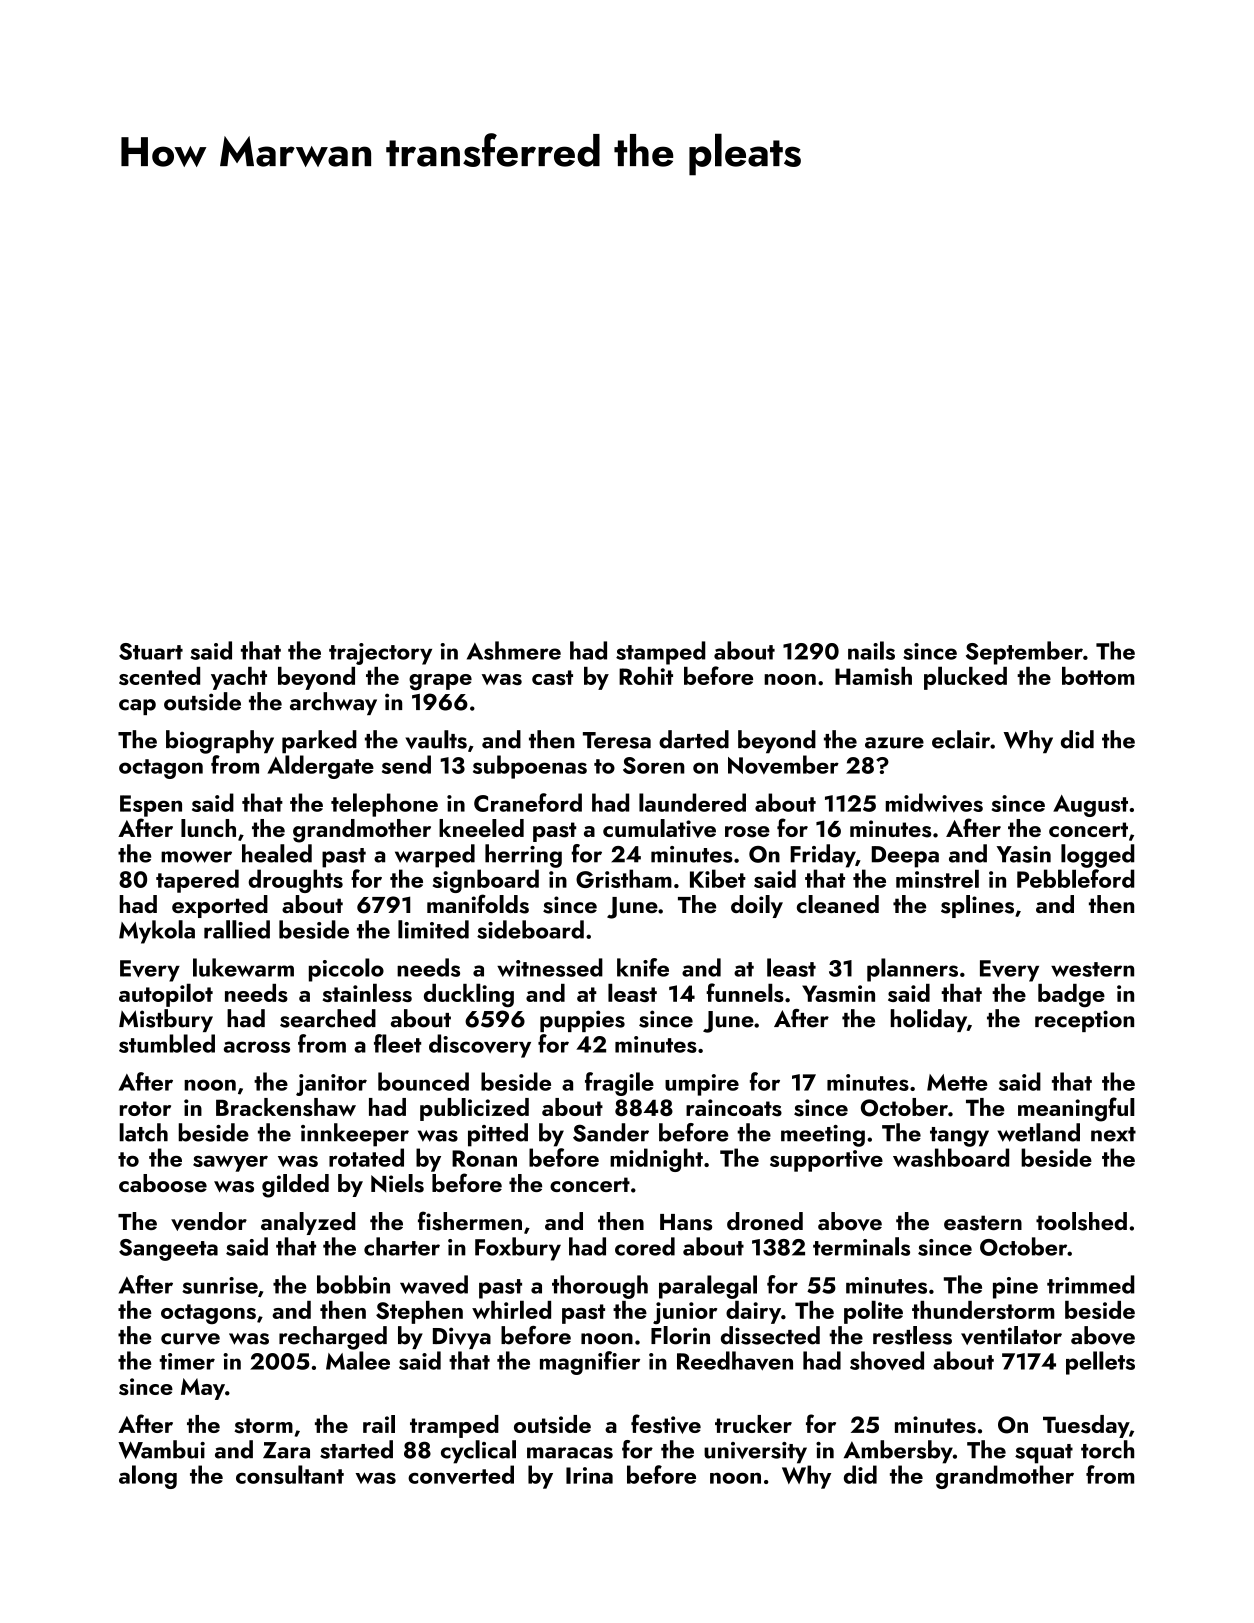  Describe the element at coordinates (208, 828) in the screenshot. I see `lunch` at that location.
